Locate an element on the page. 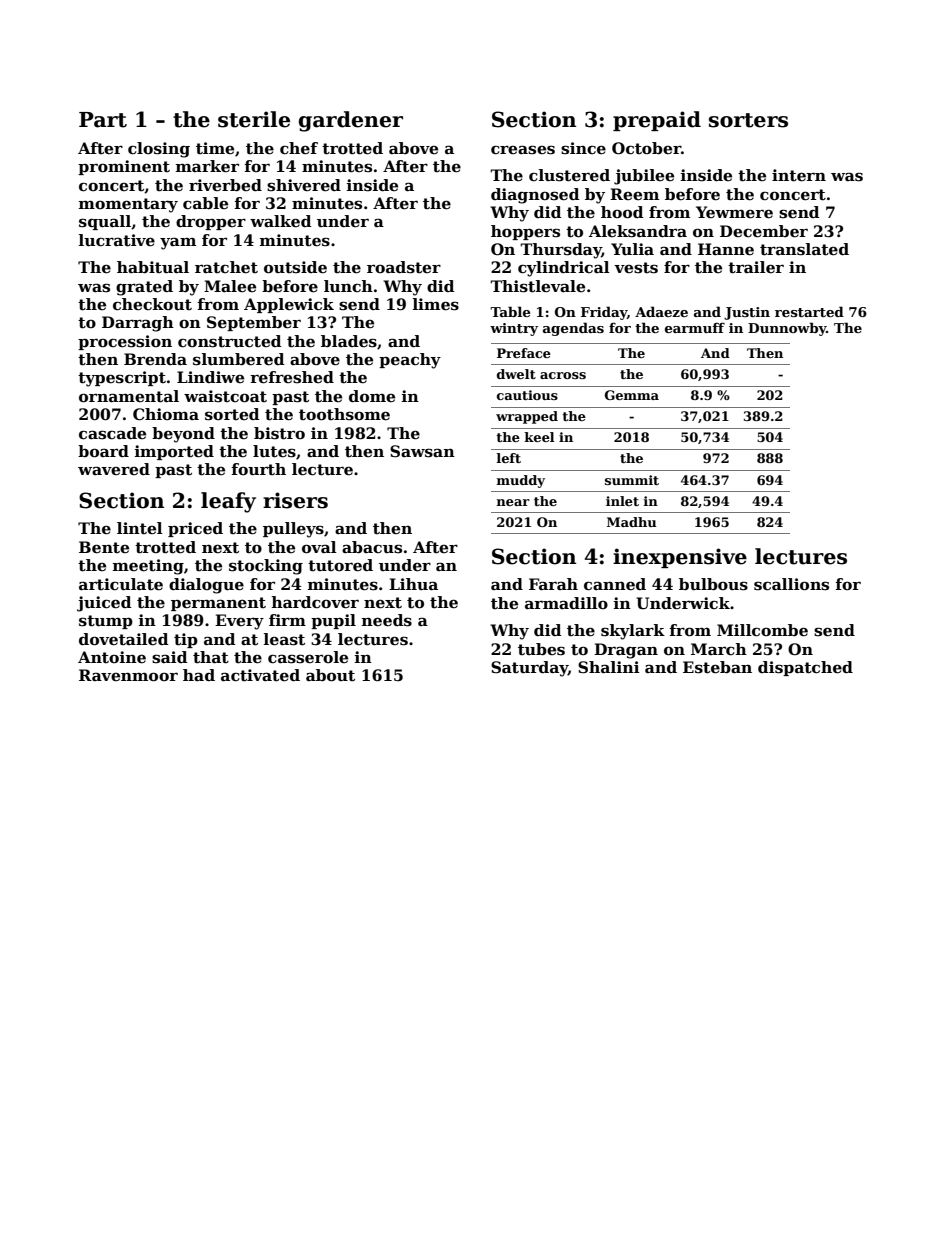 The width and height of the document is (952, 1233). peachy is located at coordinates (410, 361).
